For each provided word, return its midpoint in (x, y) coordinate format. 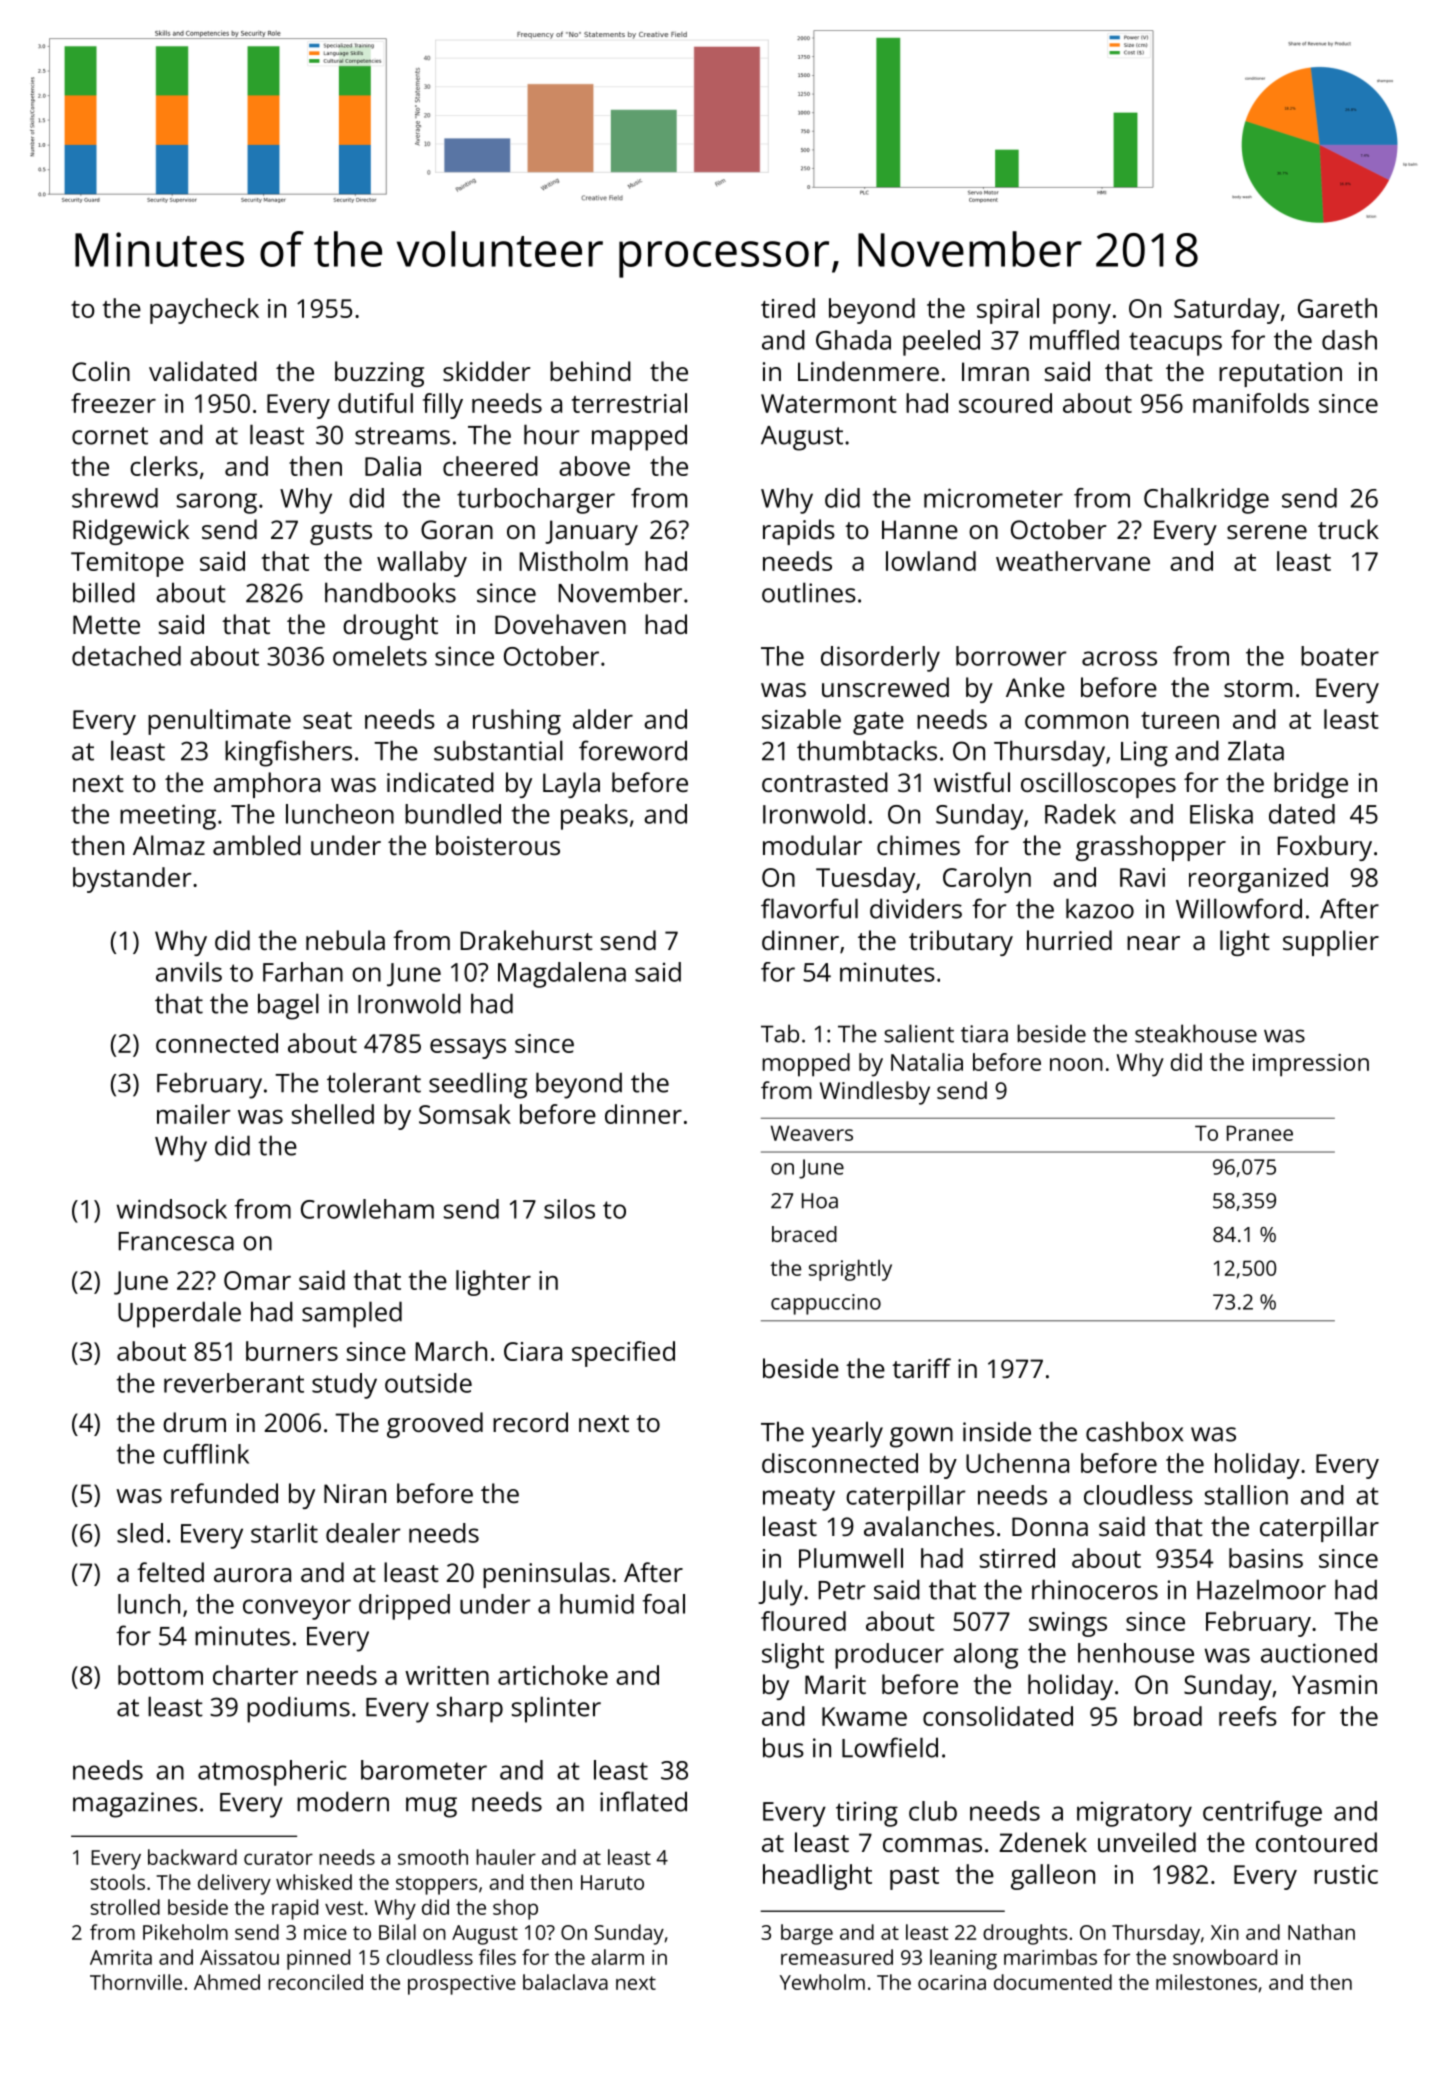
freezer (113, 403)
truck (1348, 529)
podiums (298, 1709)
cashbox (1134, 1431)
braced (804, 1234)
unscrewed (885, 687)
